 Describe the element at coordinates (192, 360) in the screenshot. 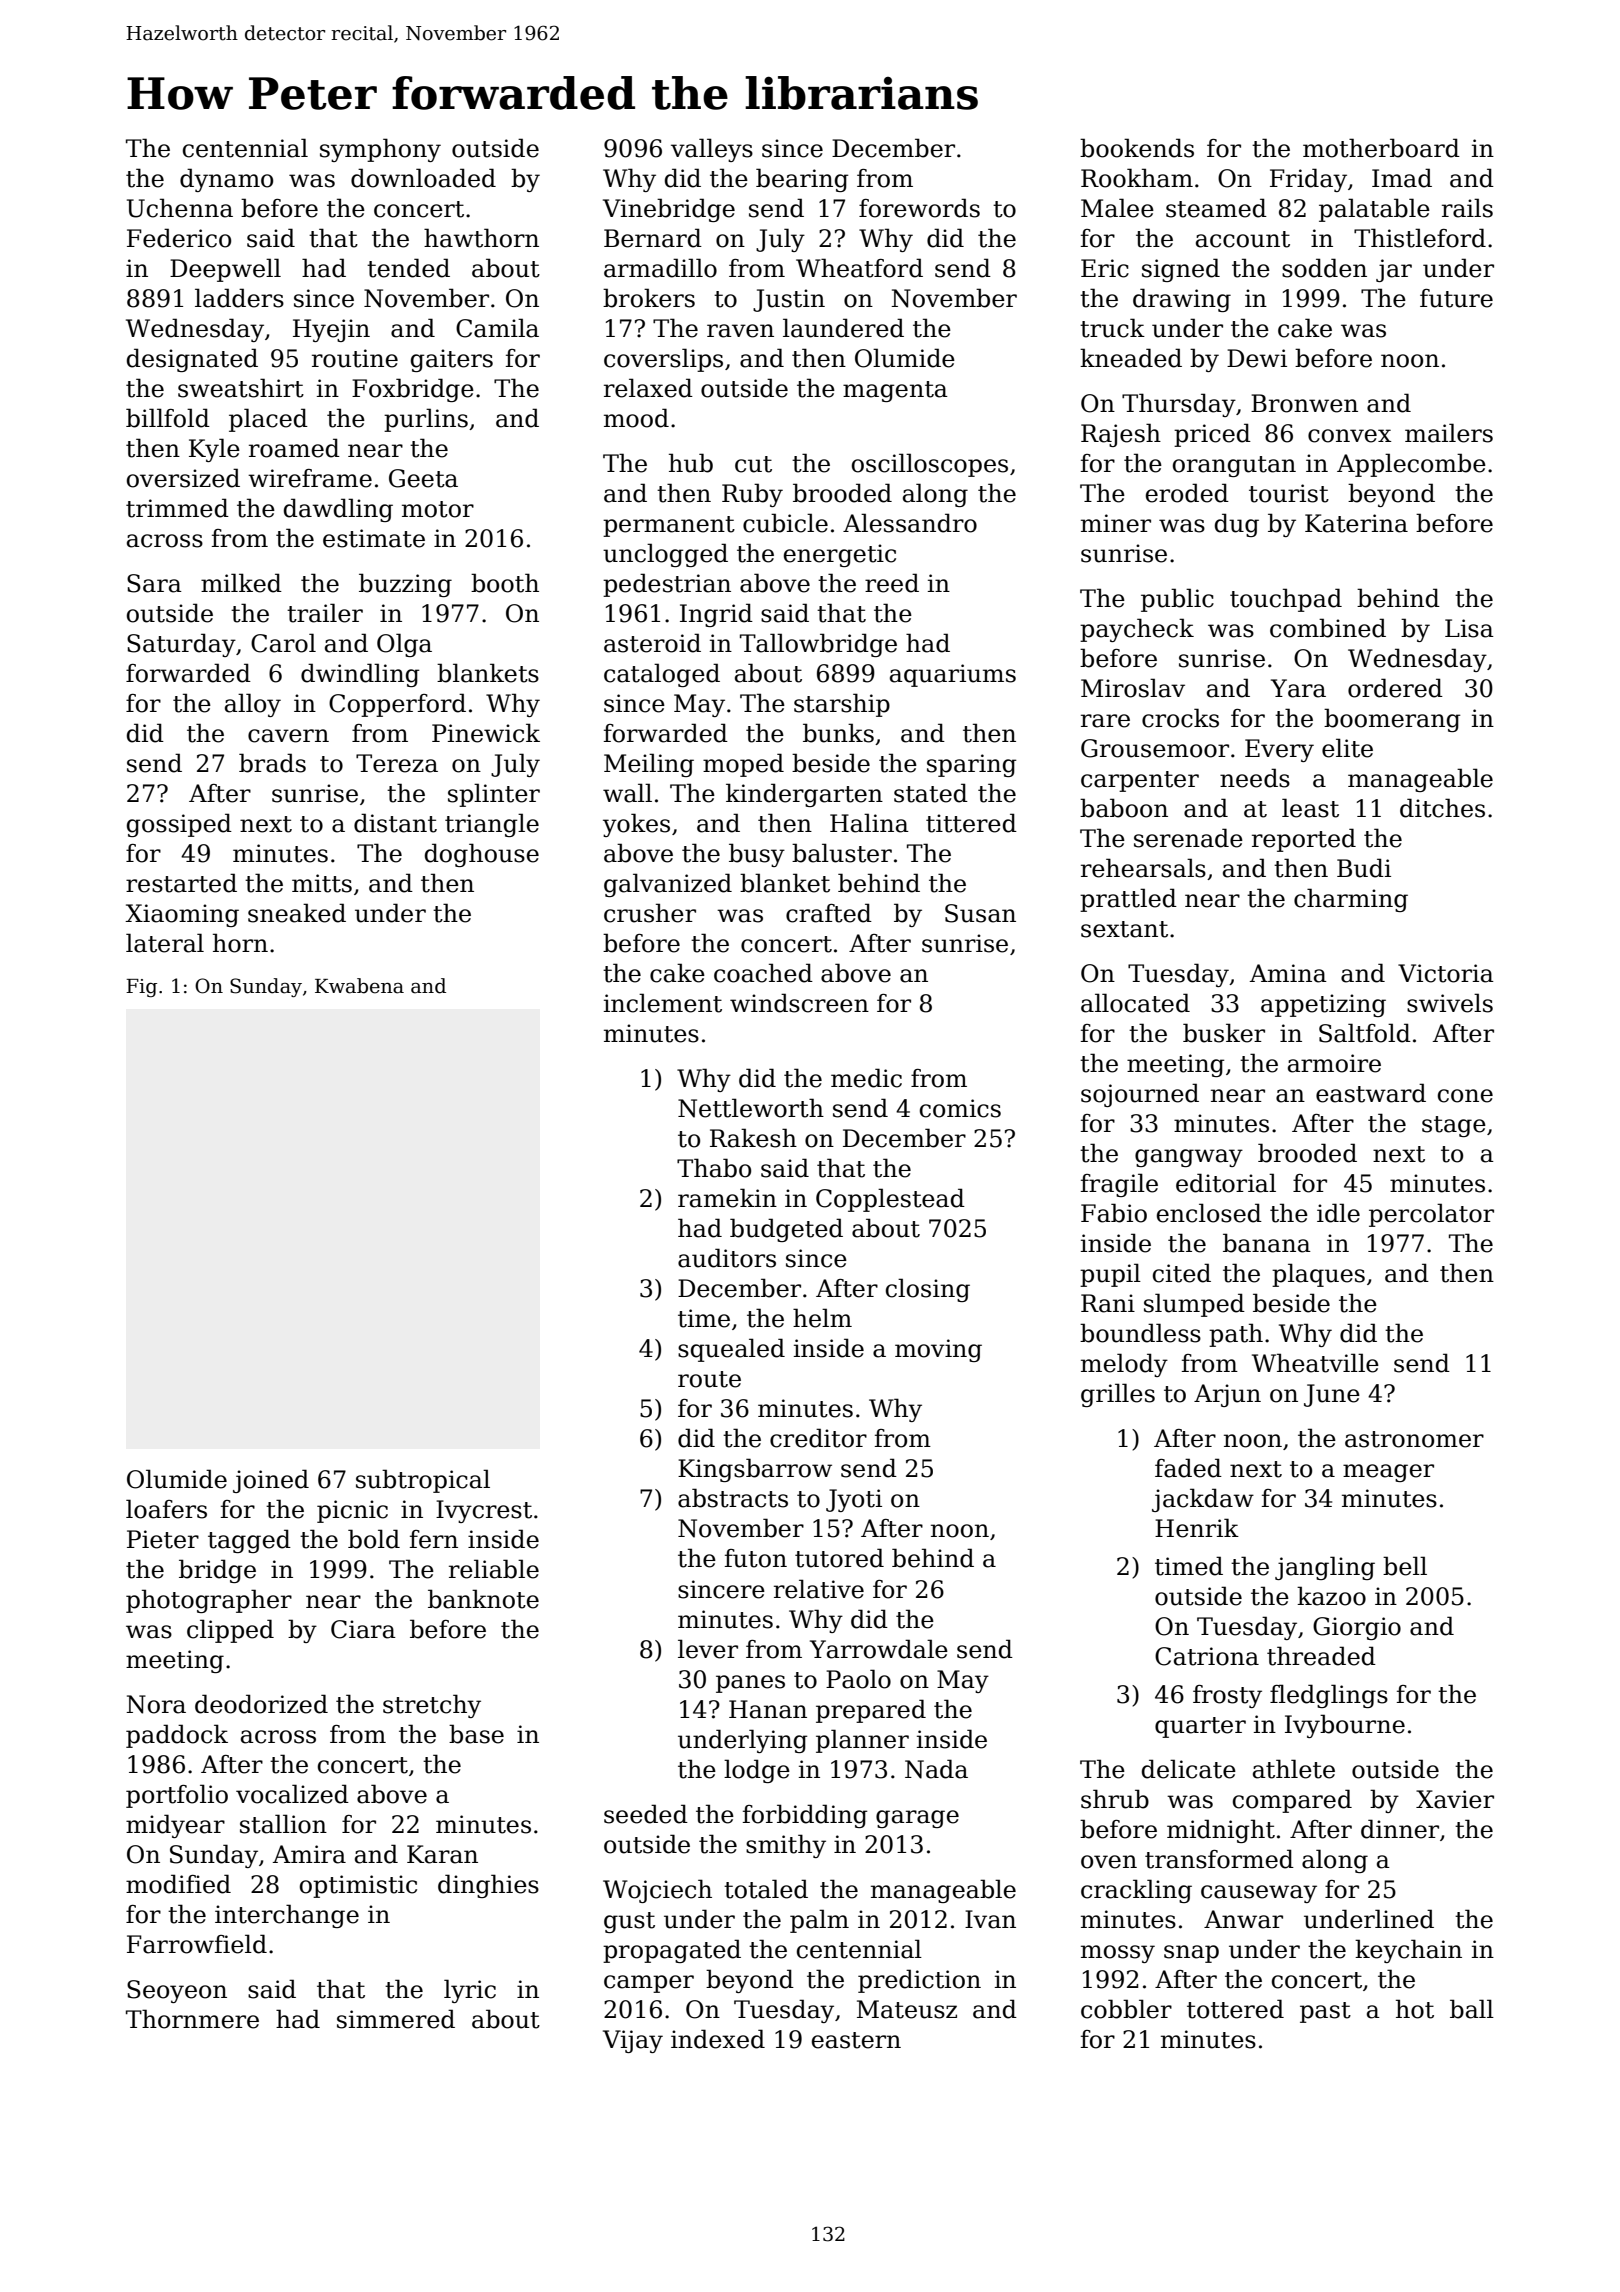

I see `designated` at that location.
